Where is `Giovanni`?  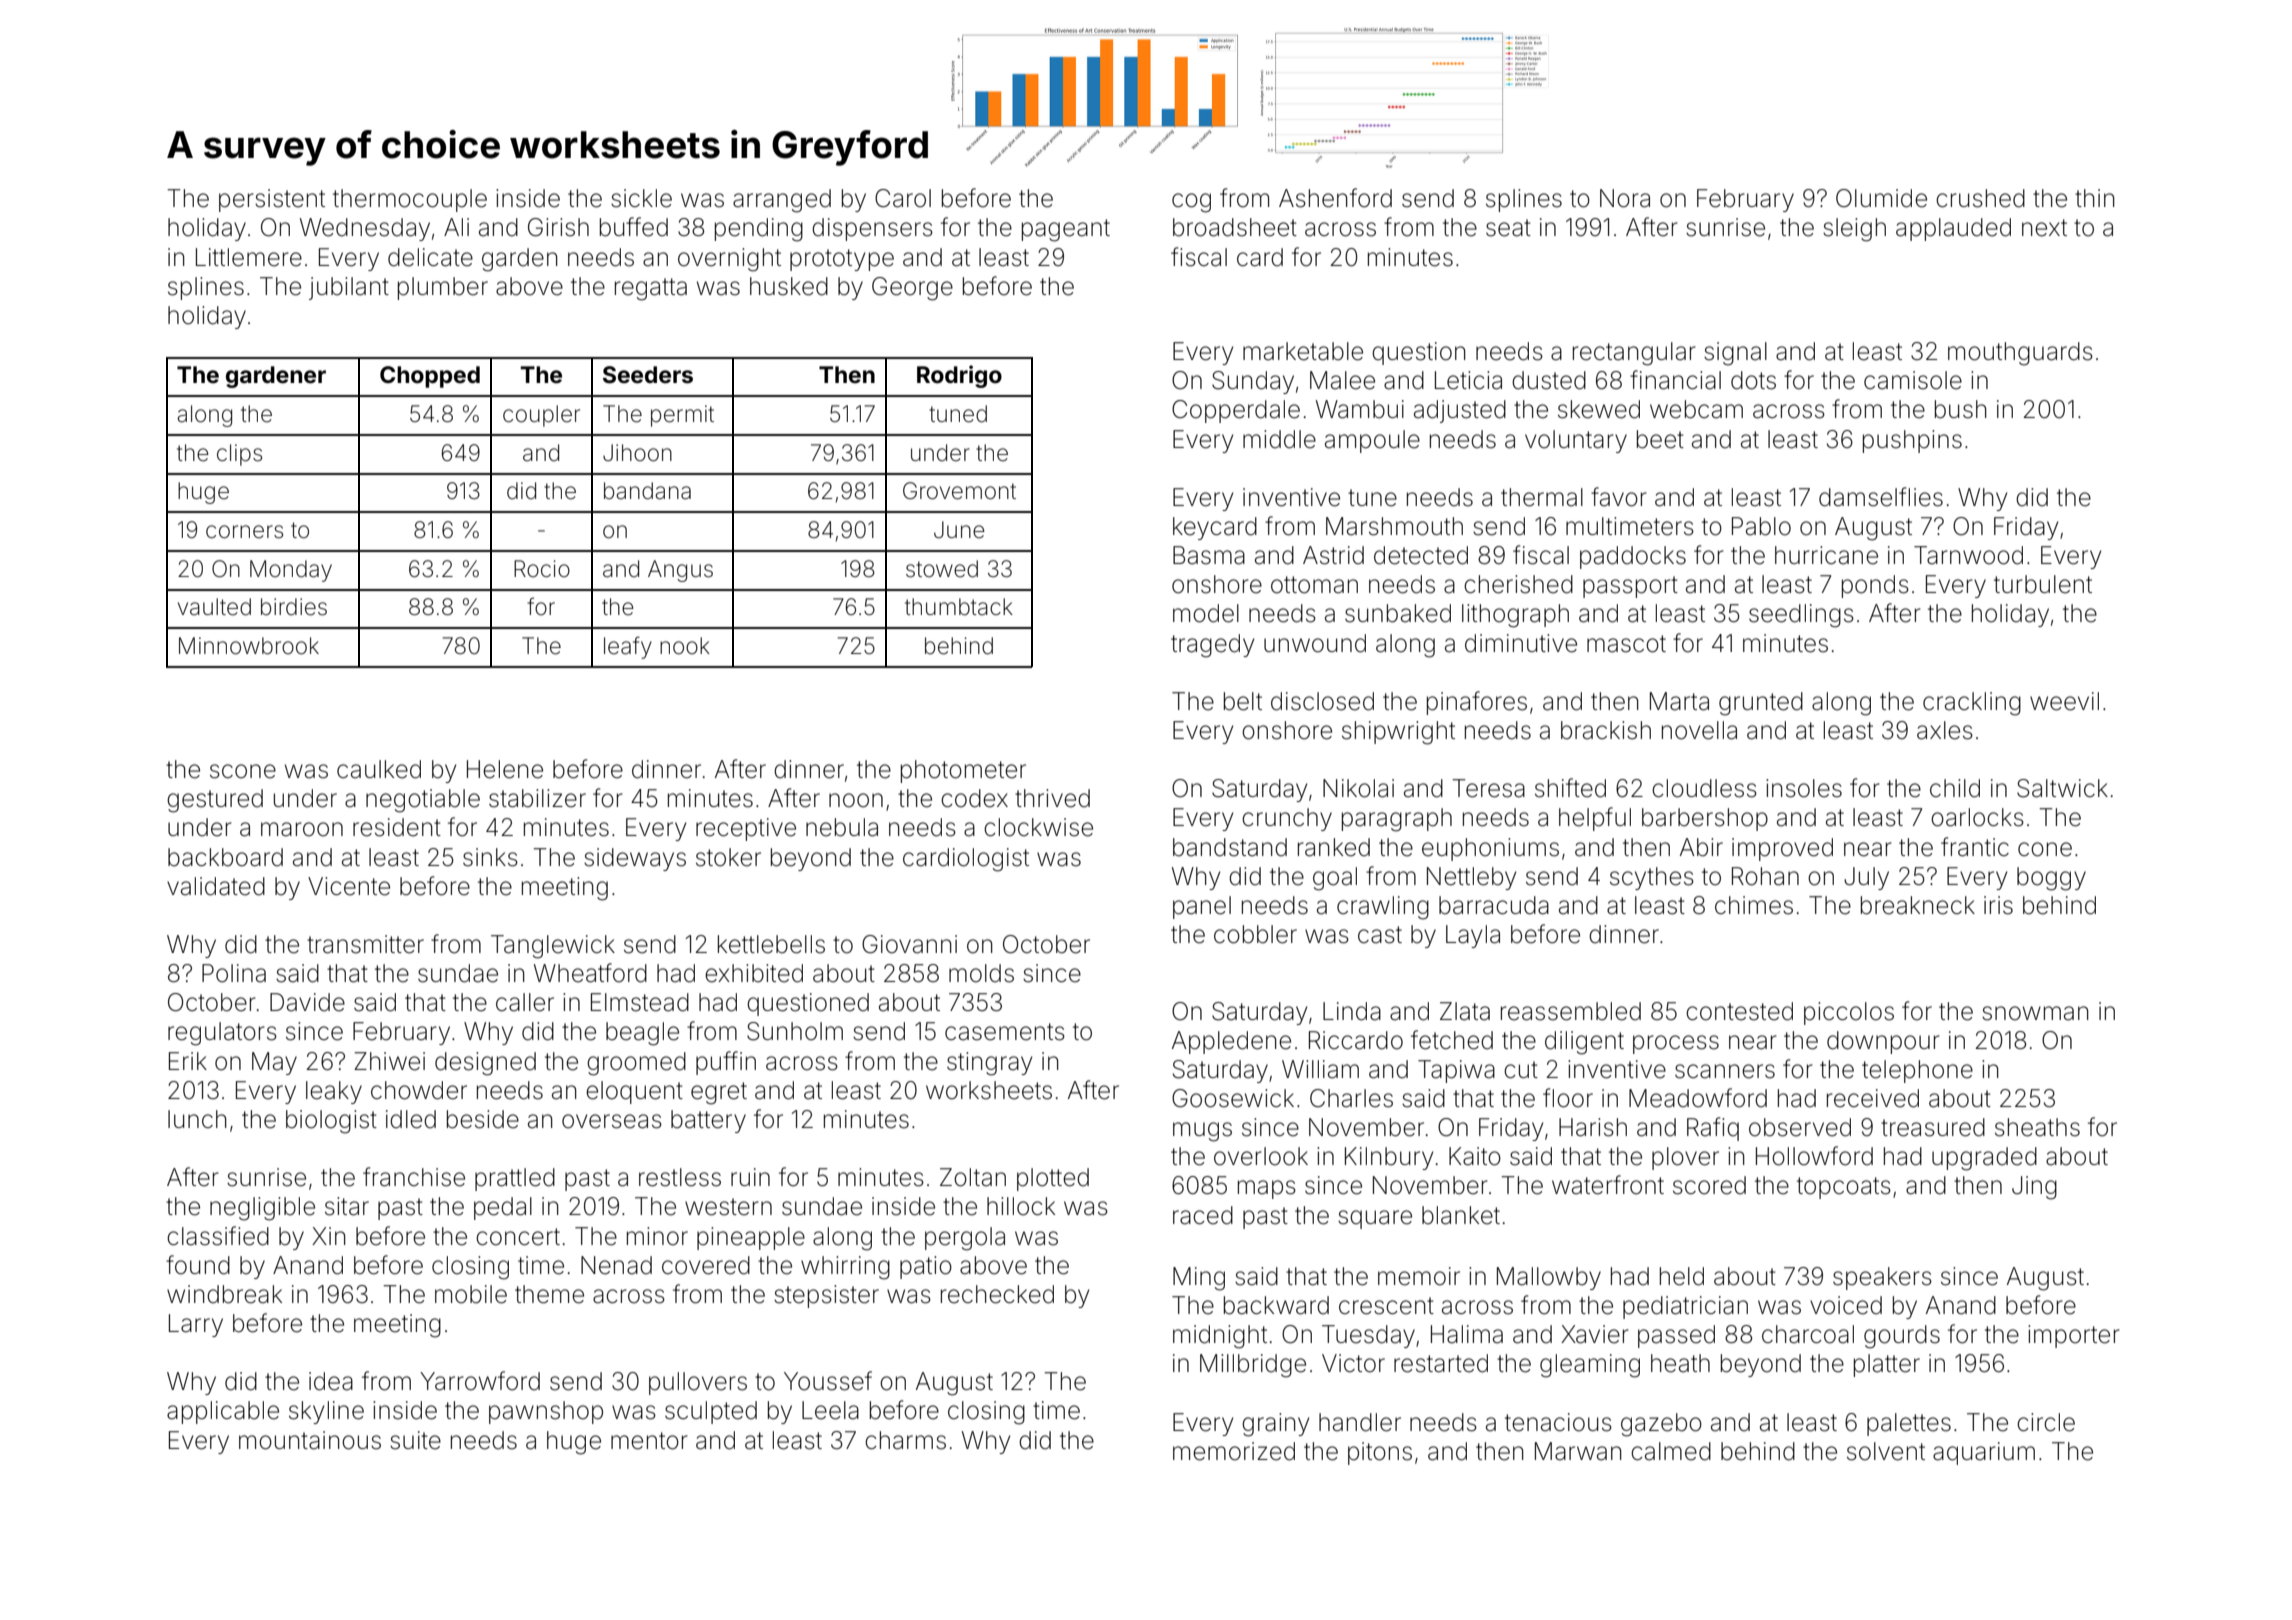
Giovanni is located at coordinates (909, 944).
